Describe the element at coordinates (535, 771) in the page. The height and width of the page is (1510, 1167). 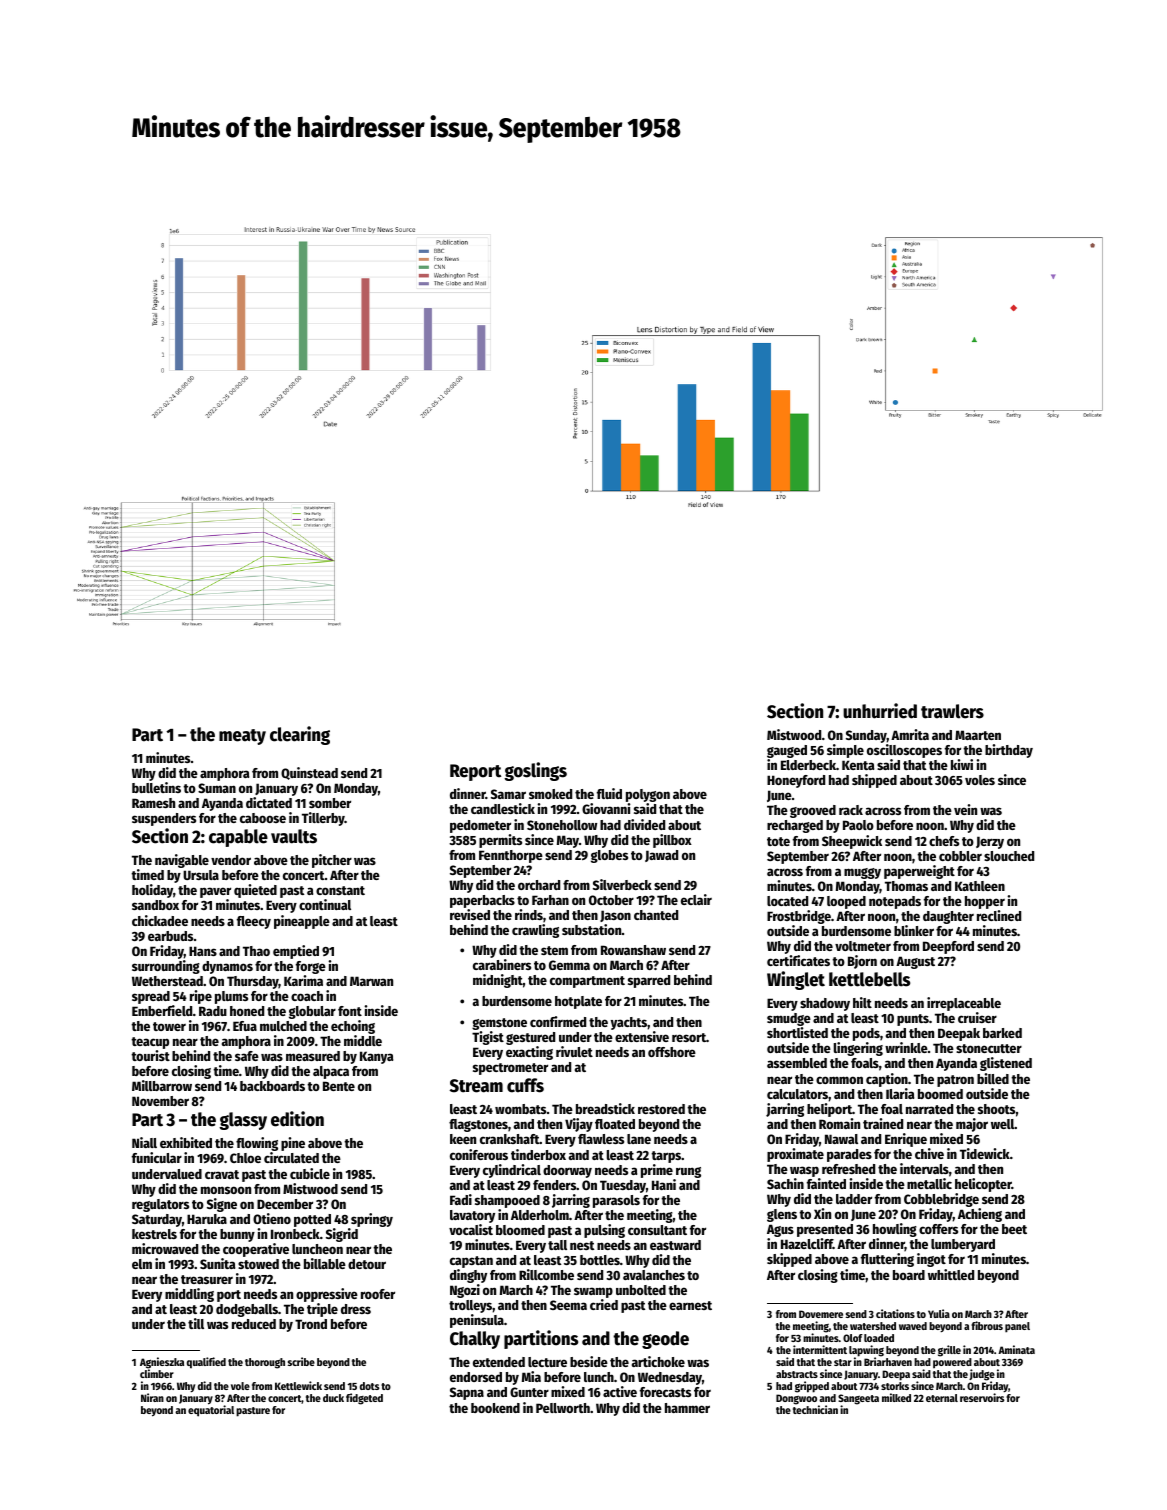
I see `goslings` at that location.
